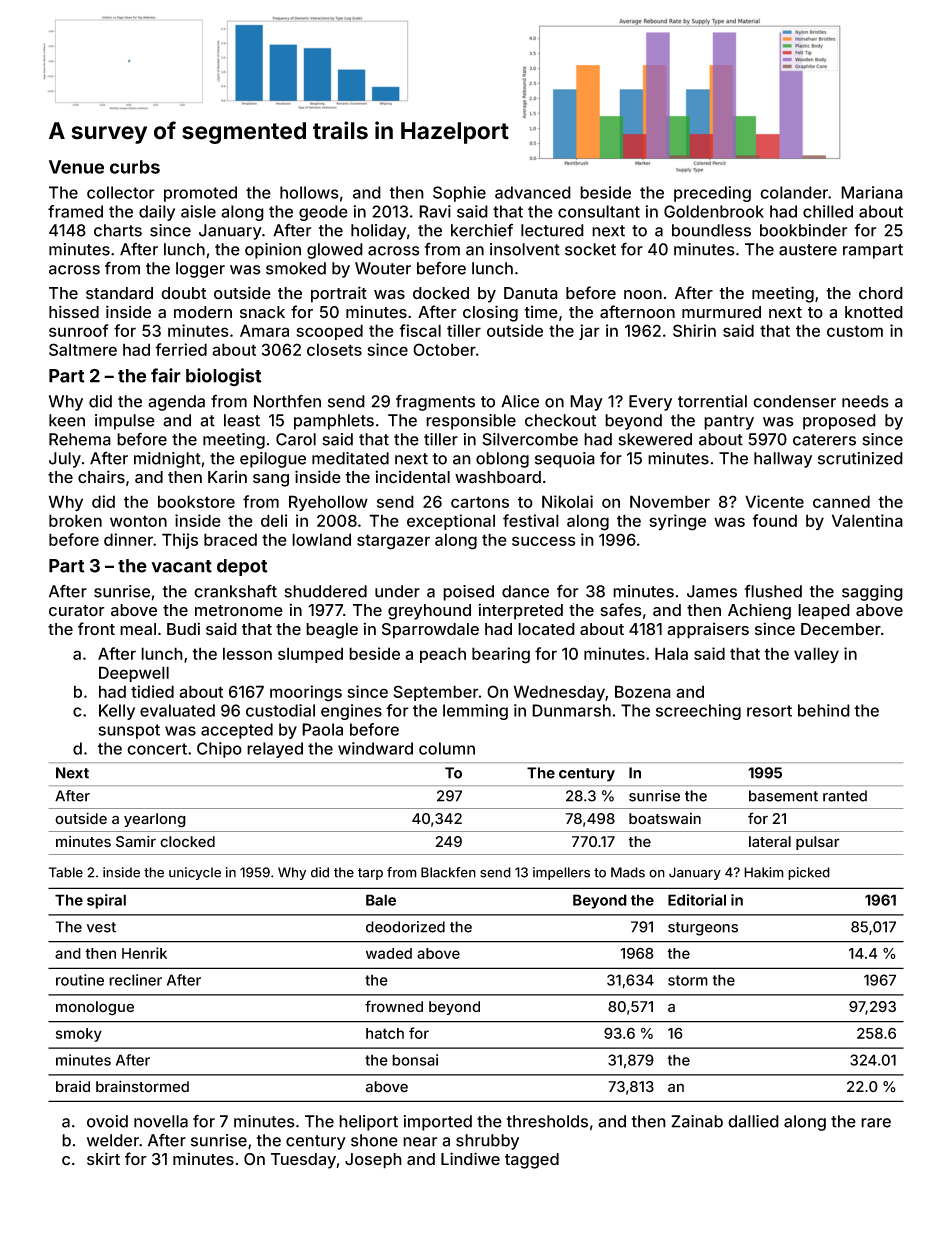 The width and height of the image is (952, 1233). I want to click on frowned, so click(394, 1006).
